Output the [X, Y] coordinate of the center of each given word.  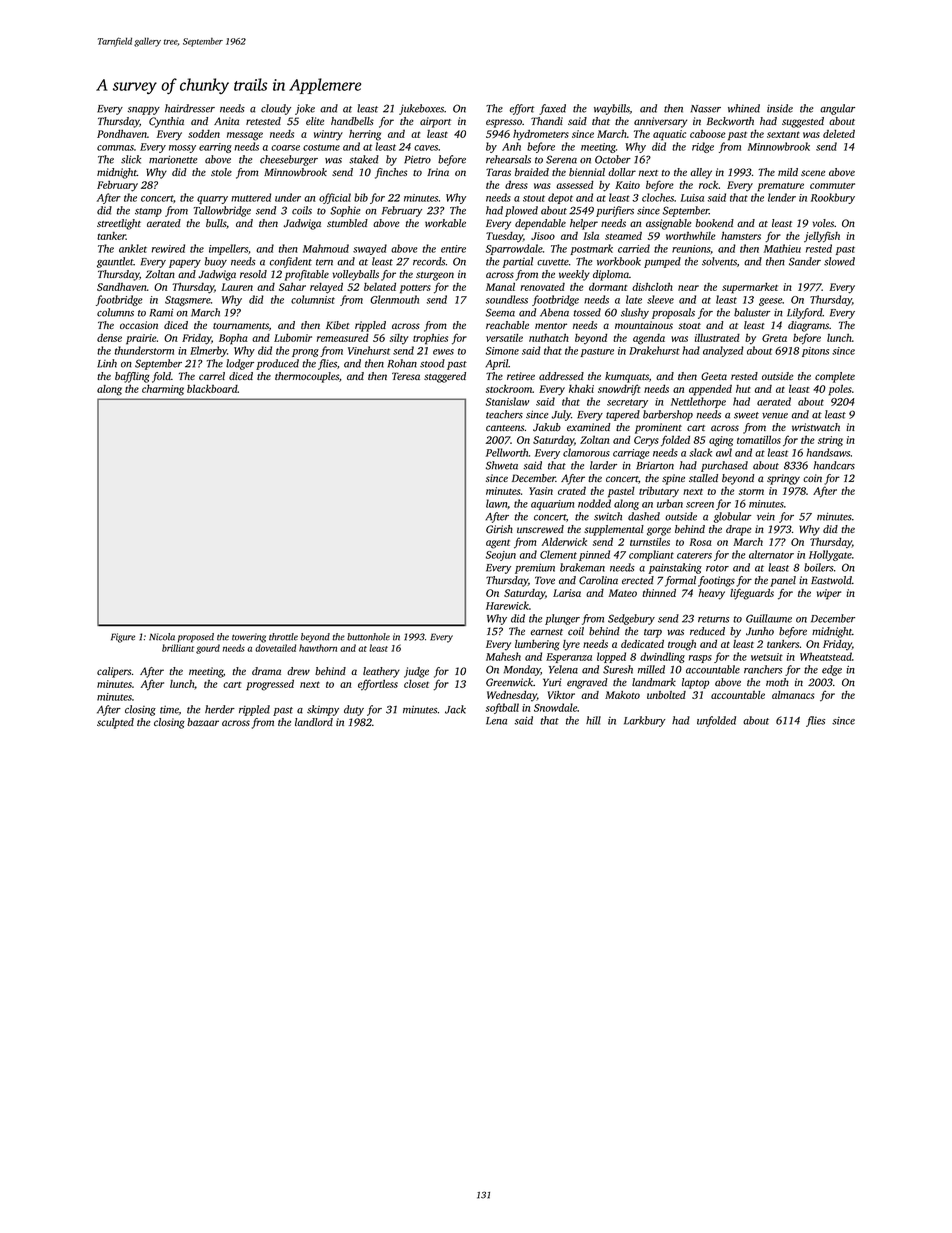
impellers [228, 249]
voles [823, 223]
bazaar [203, 722]
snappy [144, 111]
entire [453, 249]
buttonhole [368, 637]
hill [593, 720]
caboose [708, 134]
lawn [496, 503]
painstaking [675, 568]
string [830, 441]
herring [365, 135]
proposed [196, 638]
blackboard [212, 388]
